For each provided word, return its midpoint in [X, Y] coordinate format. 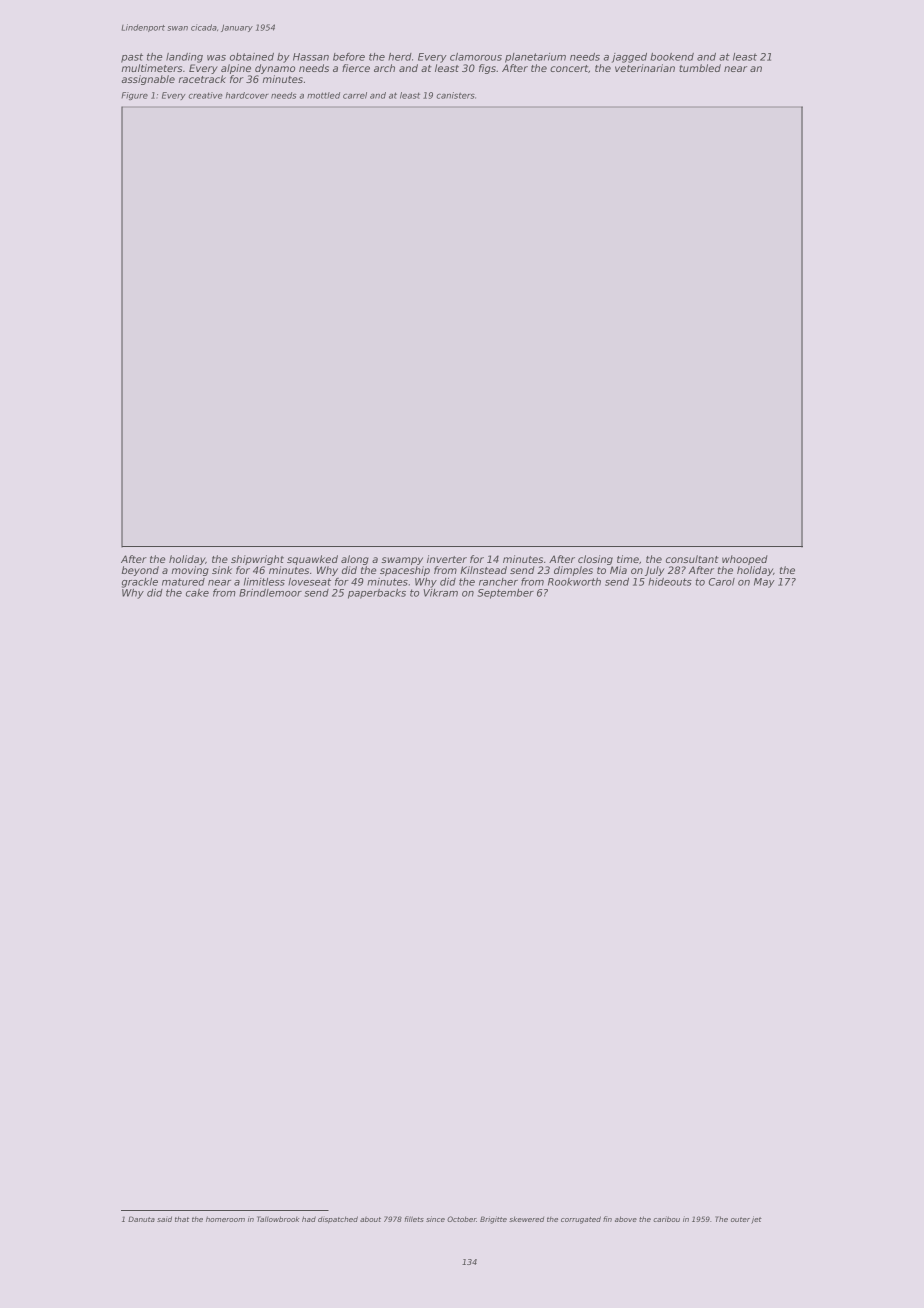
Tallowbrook [278, 1219]
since [435, 1219]
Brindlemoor [270, 593]
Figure [134, 96]
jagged [629, 58]
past [132, 58]
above [626, 1219]
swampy [402, 561]
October [461, 1219]
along [355, 560]
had [309, 1219]
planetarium [535, 58]
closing [595, 560]
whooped [745, 560]
